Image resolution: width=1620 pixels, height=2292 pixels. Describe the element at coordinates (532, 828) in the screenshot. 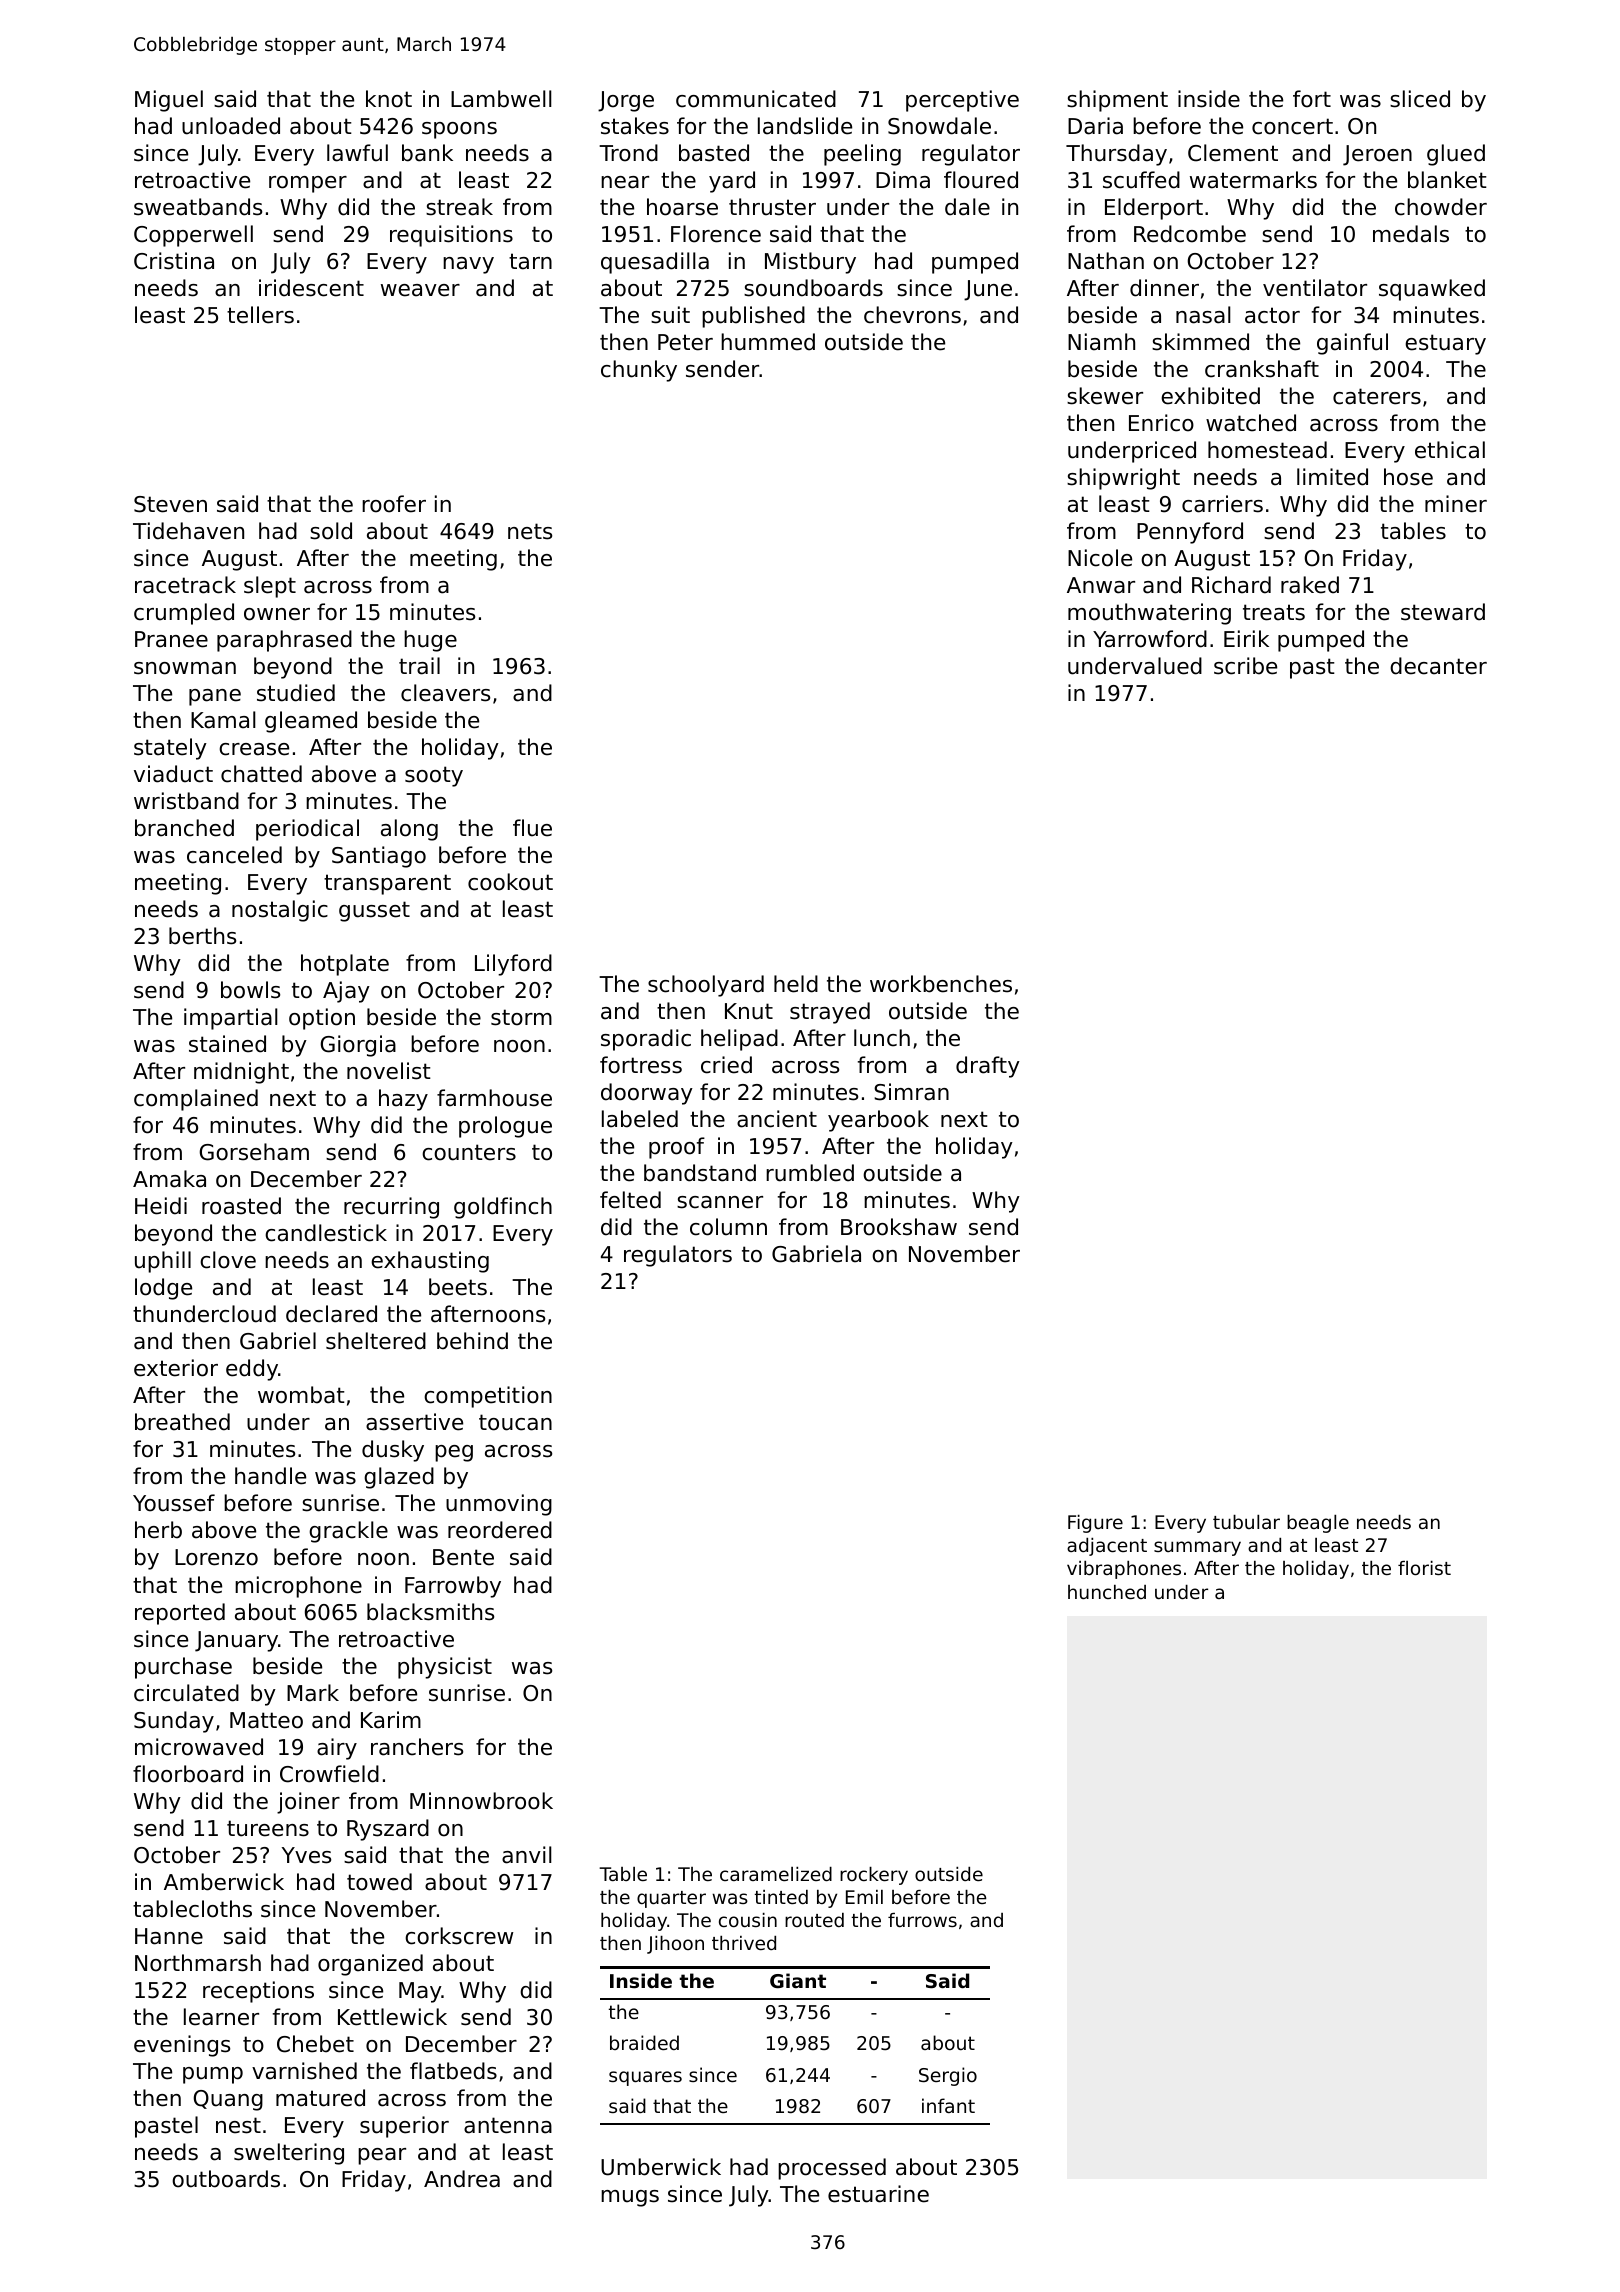

I see `flue` at that location.
